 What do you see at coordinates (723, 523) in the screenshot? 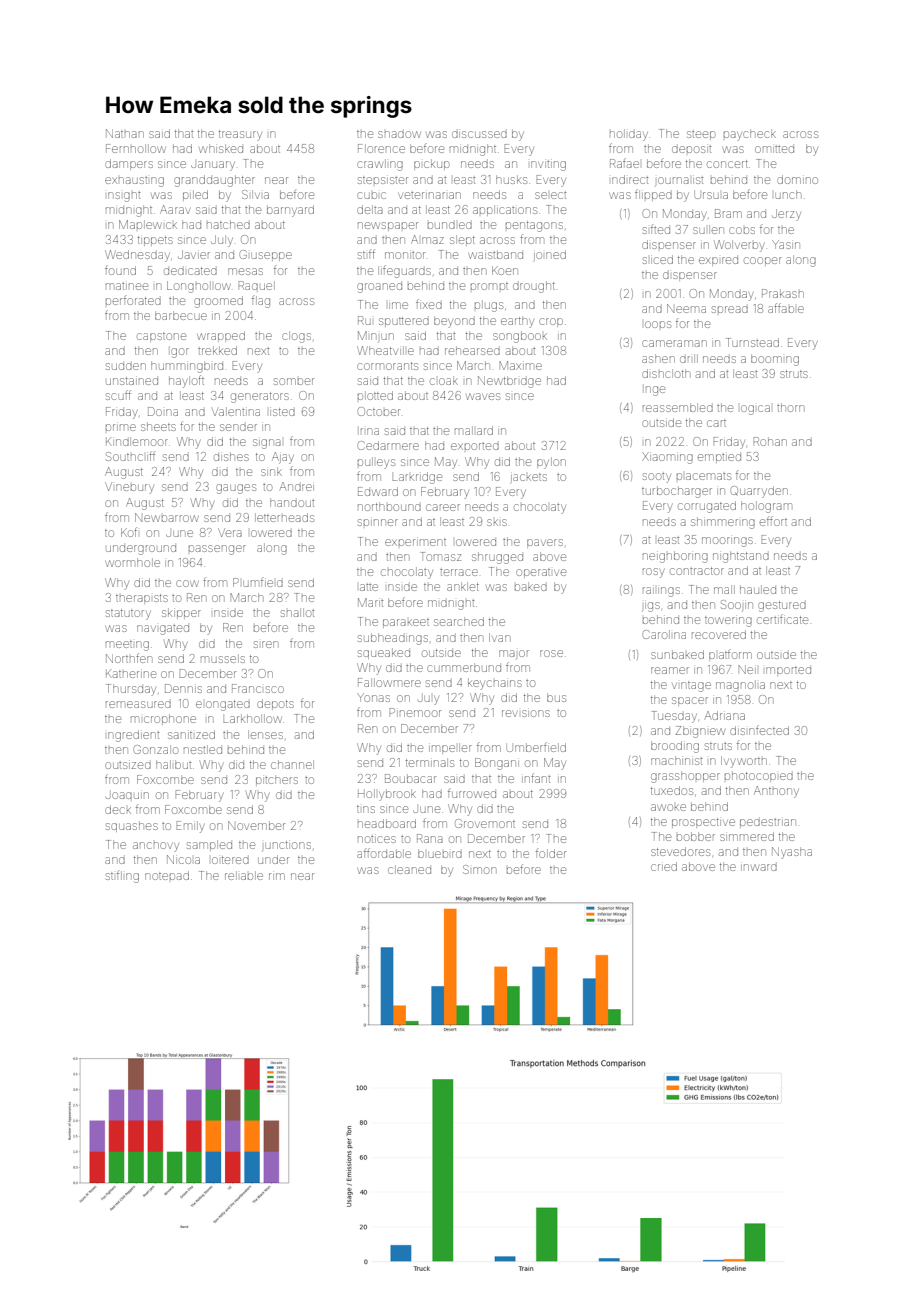
I see `shimmering` at bounding box center [723, 523].
